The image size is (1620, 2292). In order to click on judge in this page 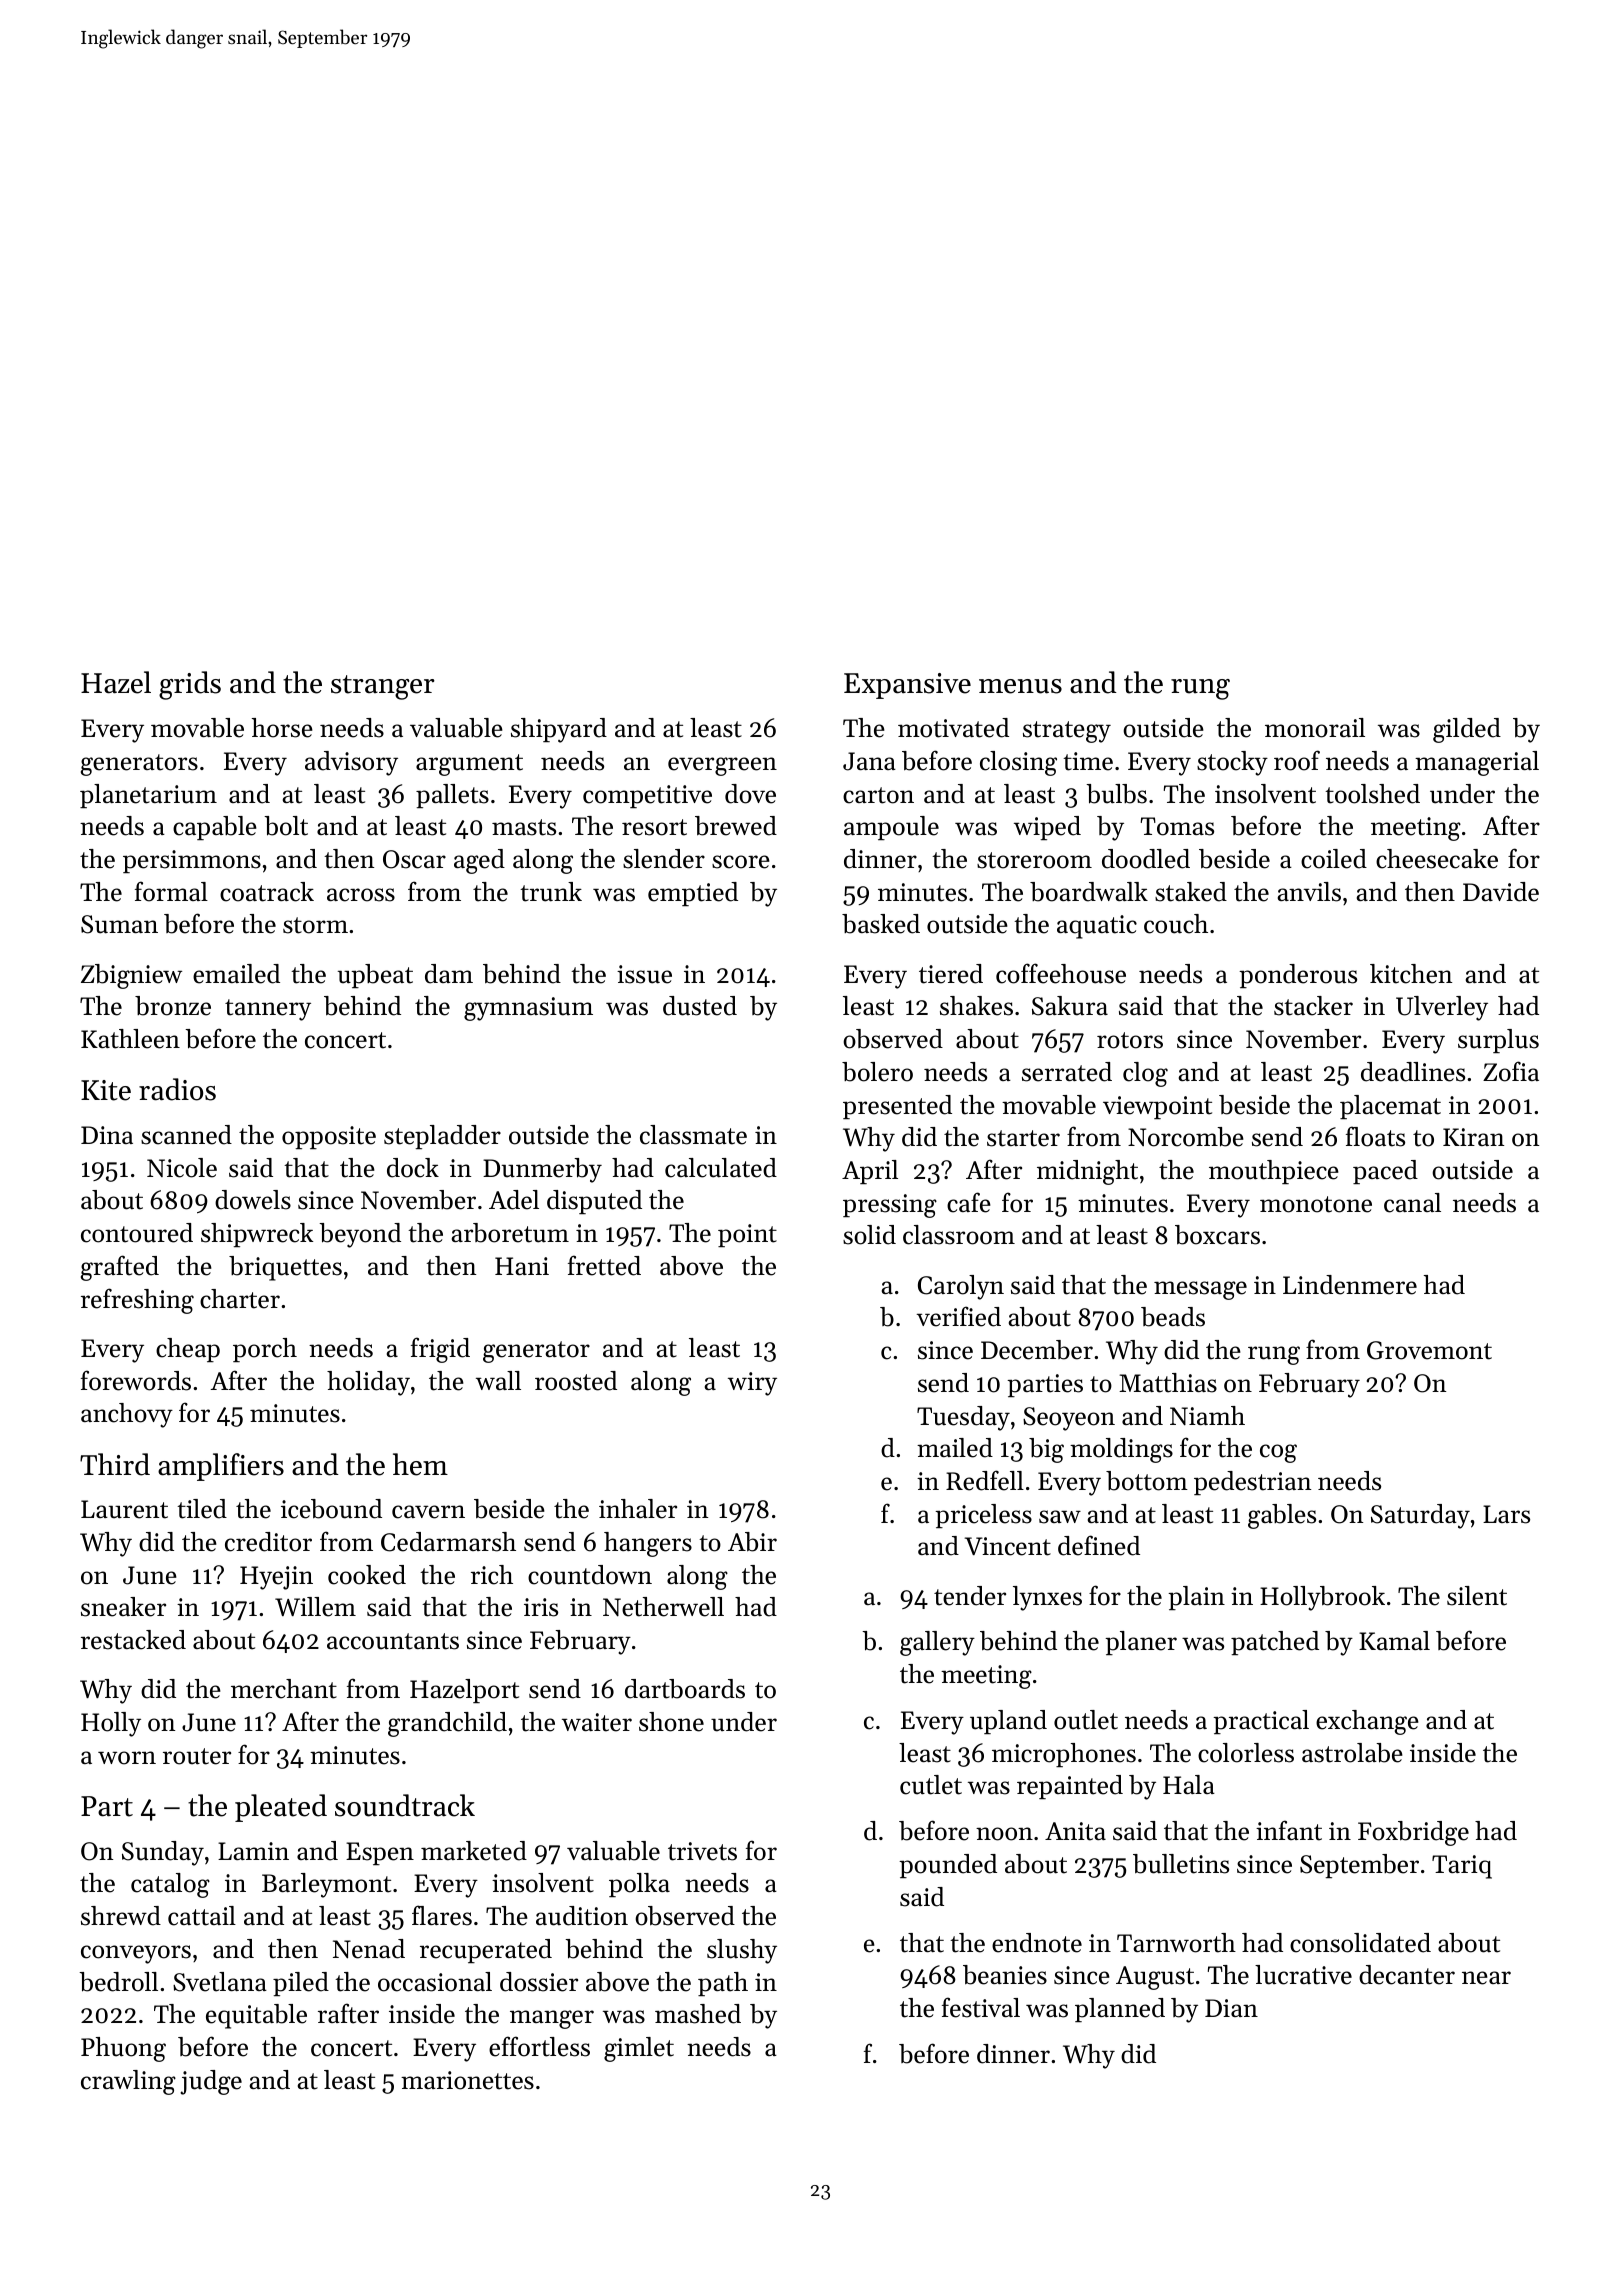, I will do `click(211, 2082)`.
